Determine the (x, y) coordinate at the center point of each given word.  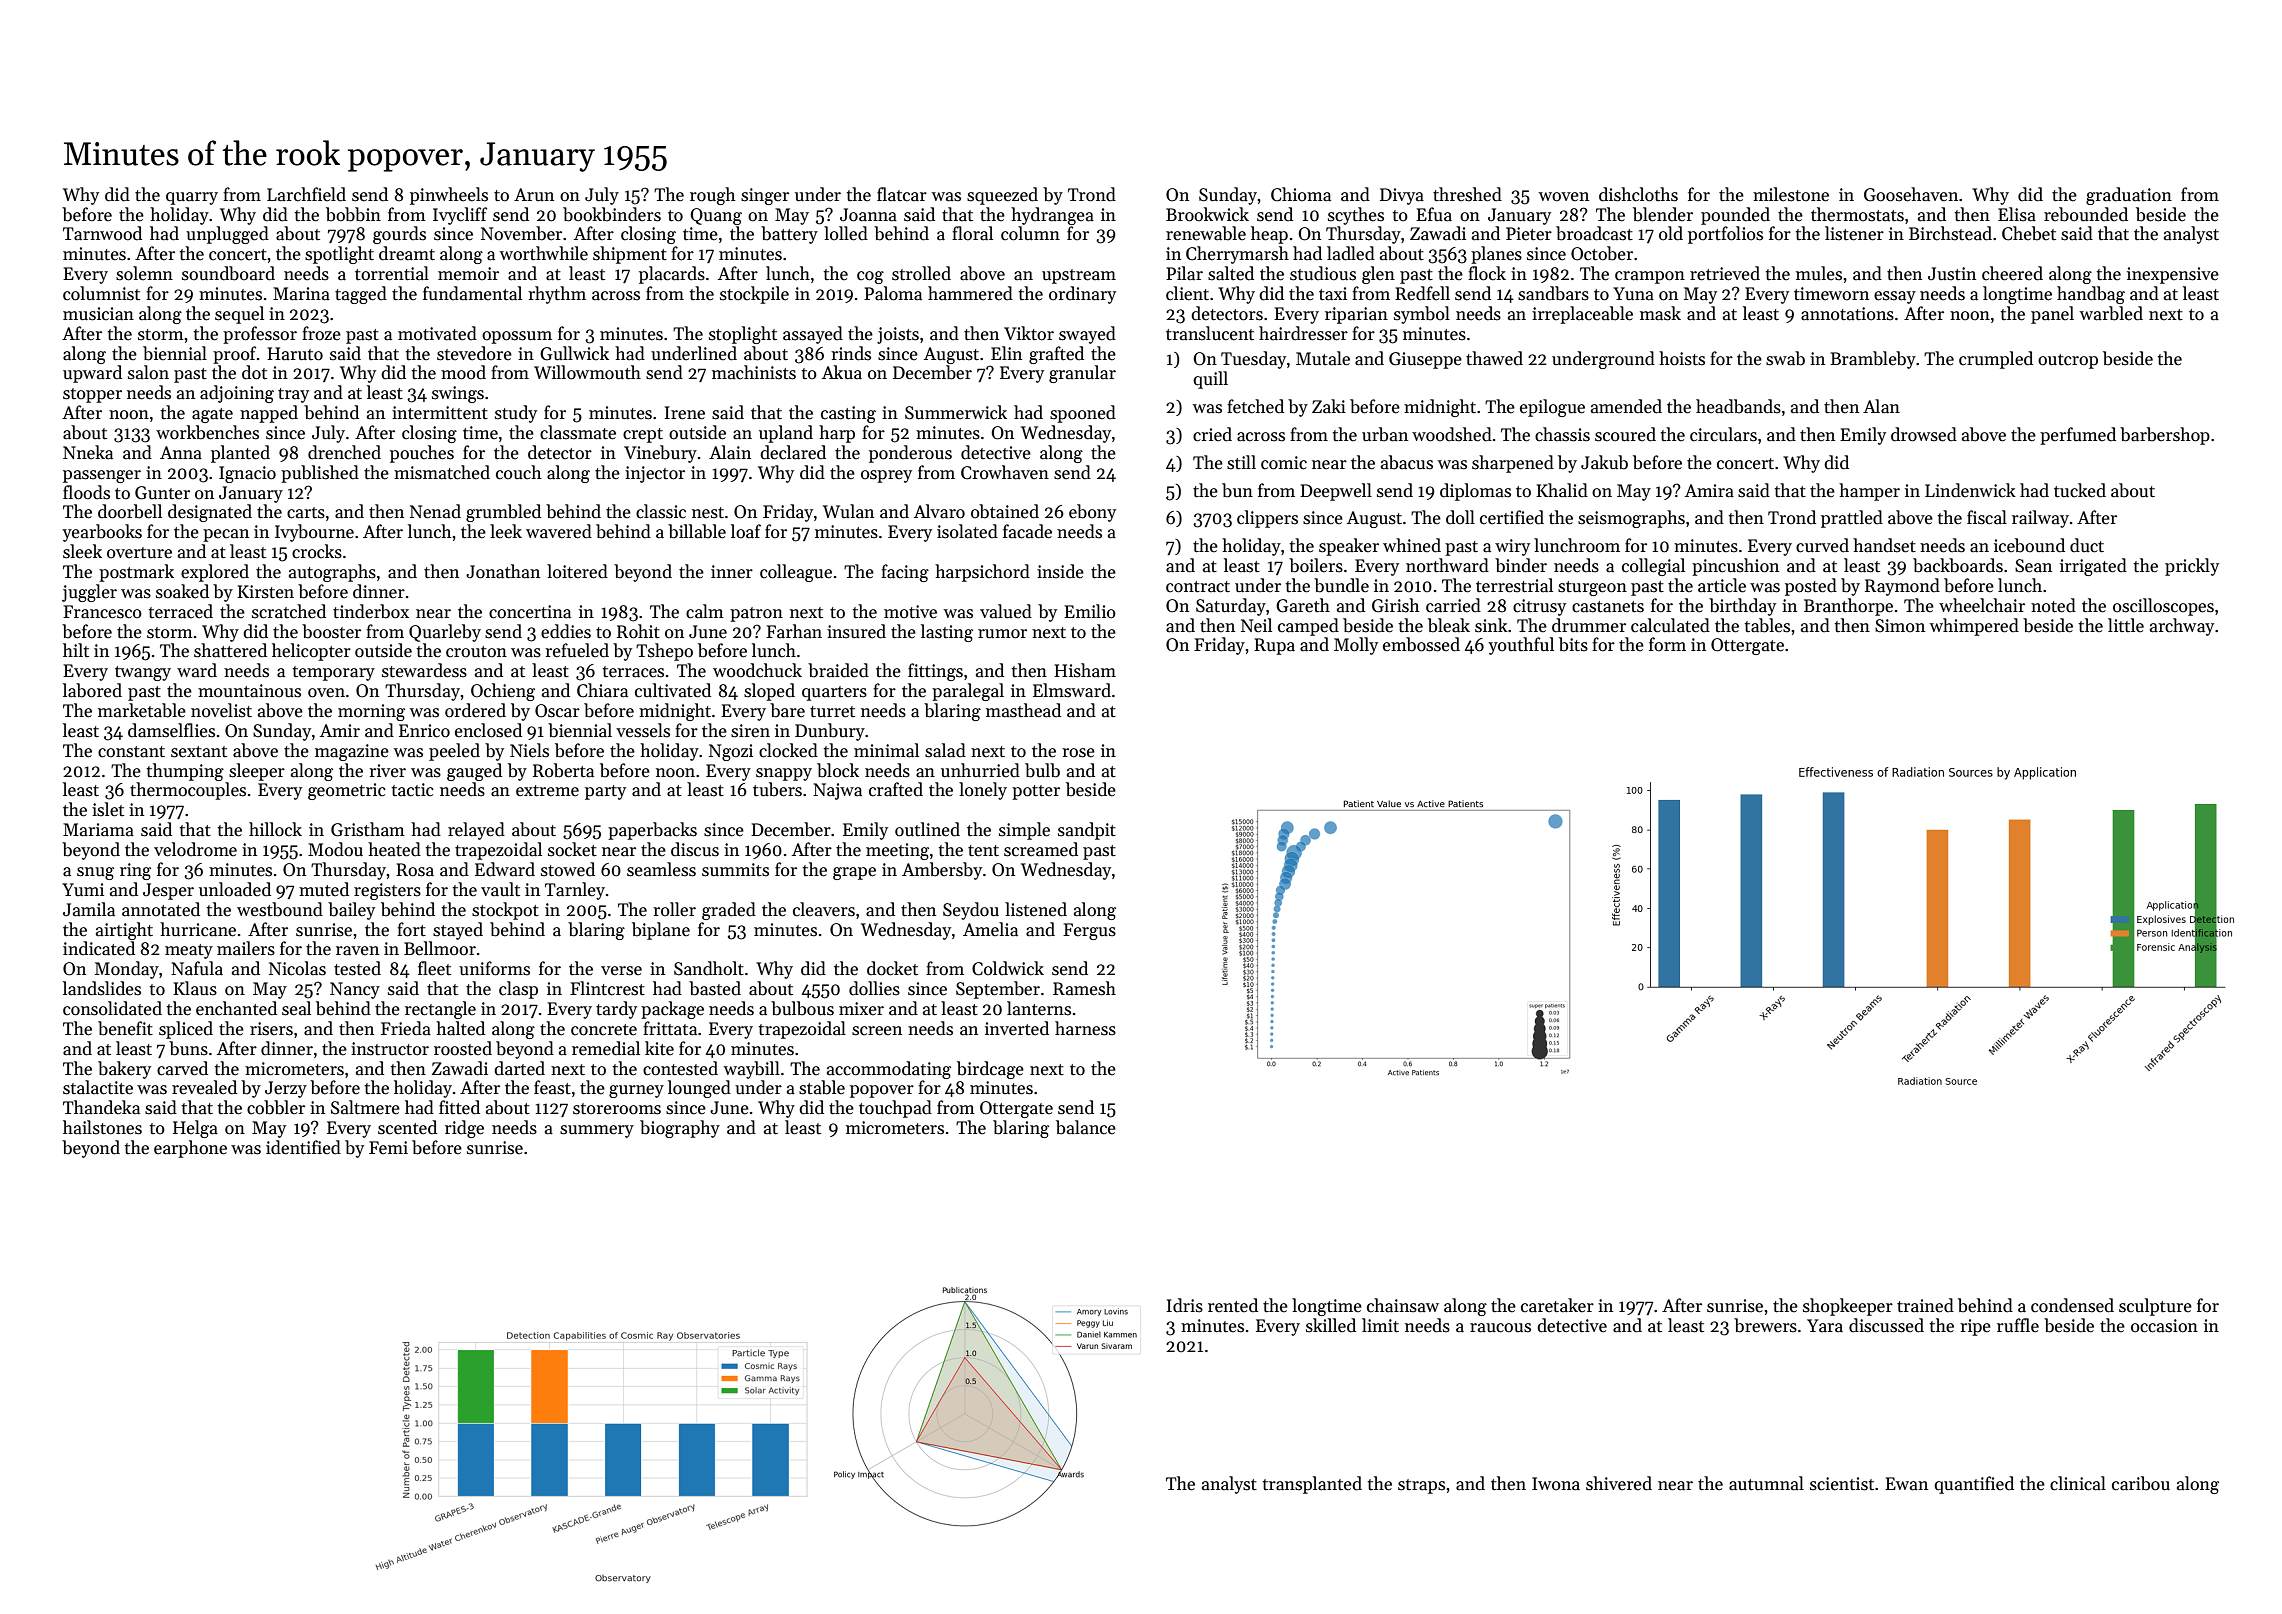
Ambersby (942, 871)
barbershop (2165, 436)
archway (2182, 627)
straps (1421, 1486)
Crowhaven (1005, 472)
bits (1573, 644)
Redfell (1422, 293)
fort (411, 929)
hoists (1682, 358)
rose (1078, 753)
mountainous (249, 691)
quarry (192, 198)
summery (597, 1131)
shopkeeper (1848, 1307)
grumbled (503, 513)
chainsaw (1403, 1305)
